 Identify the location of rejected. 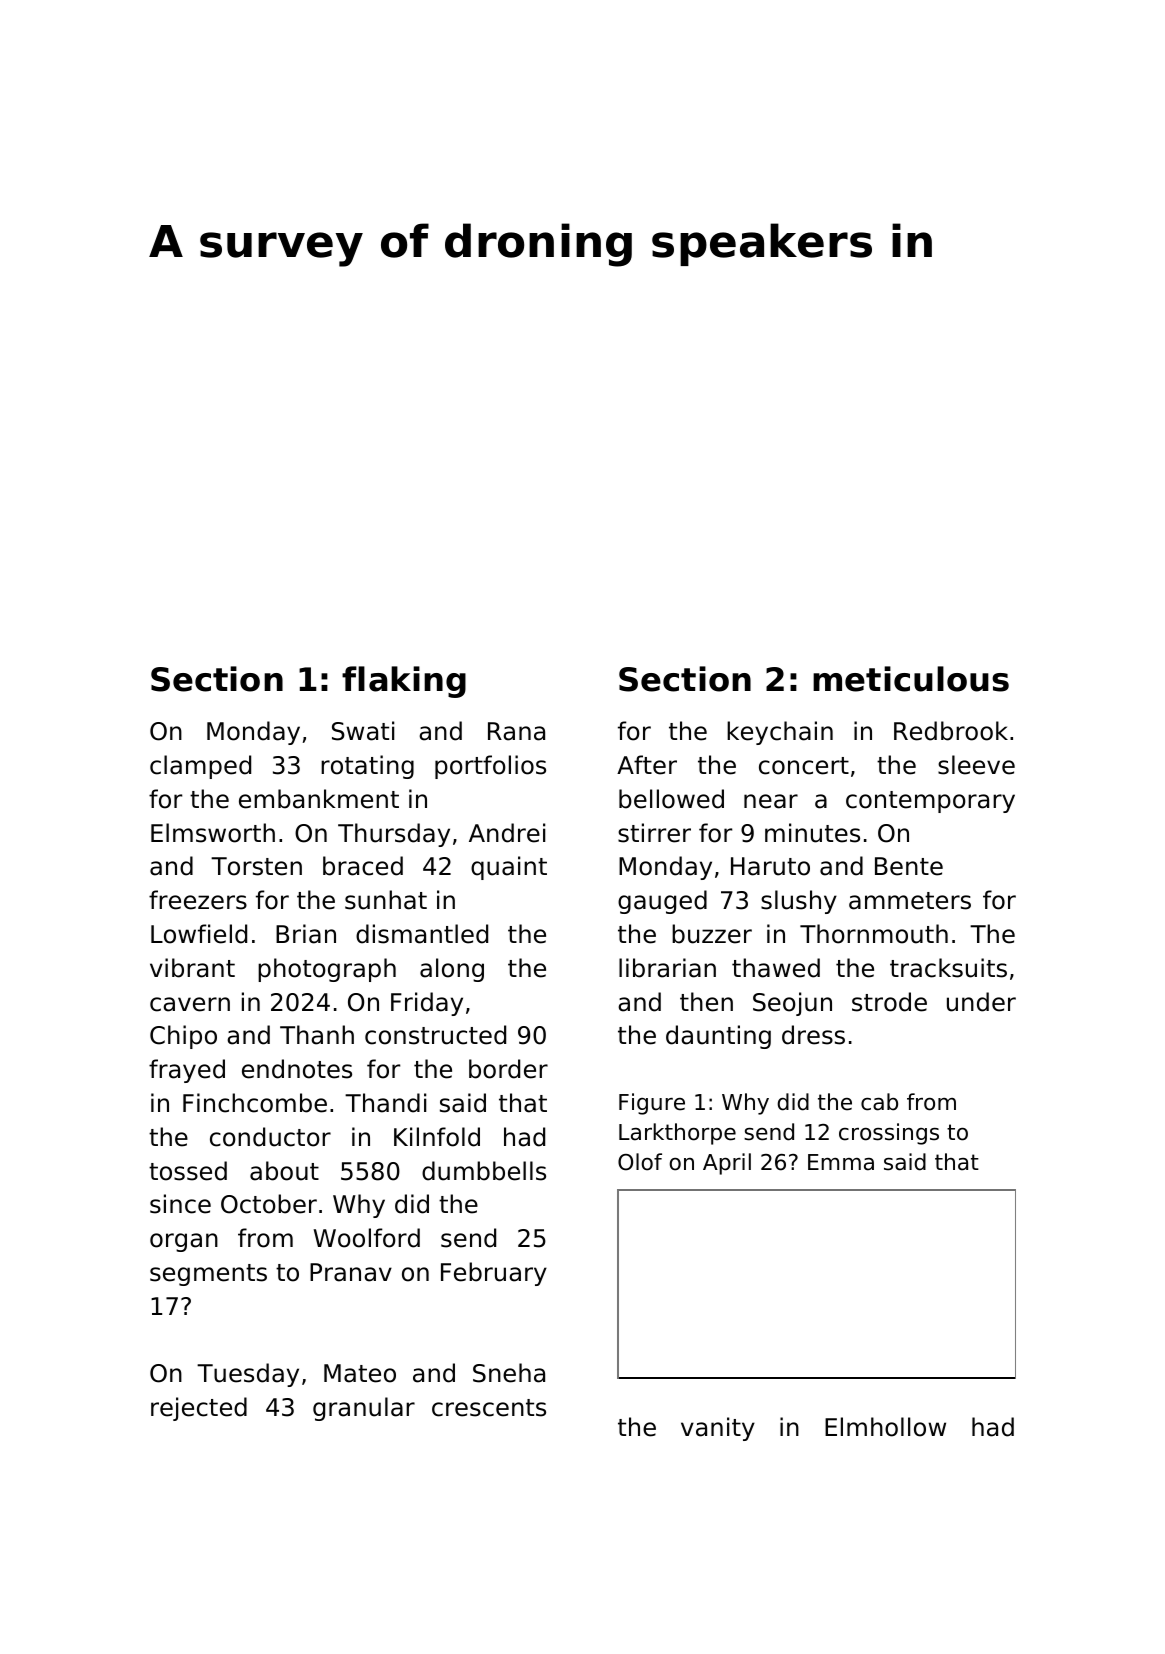
(199, 1409).
